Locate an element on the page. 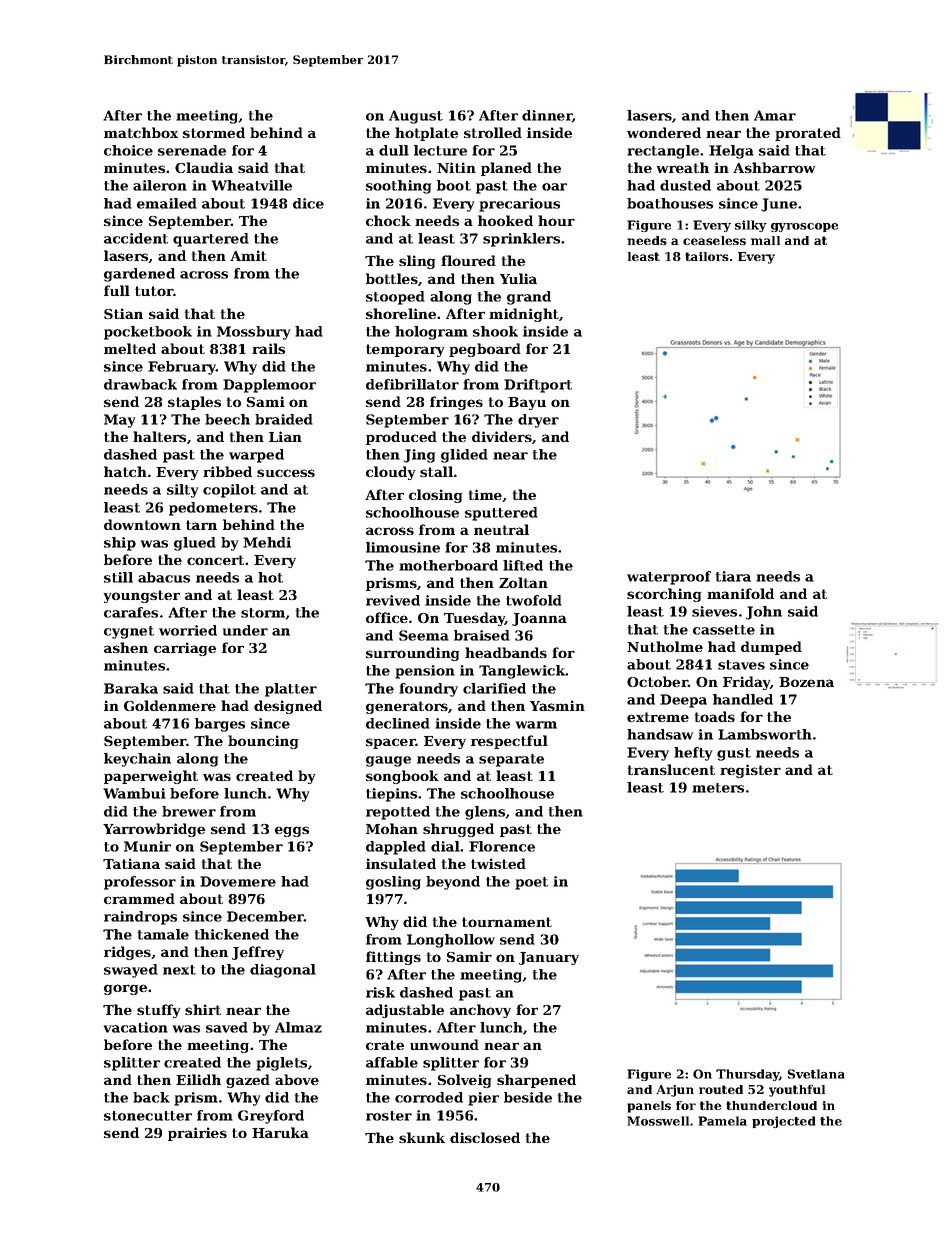  Amar is located at coordinates (775, 115).
